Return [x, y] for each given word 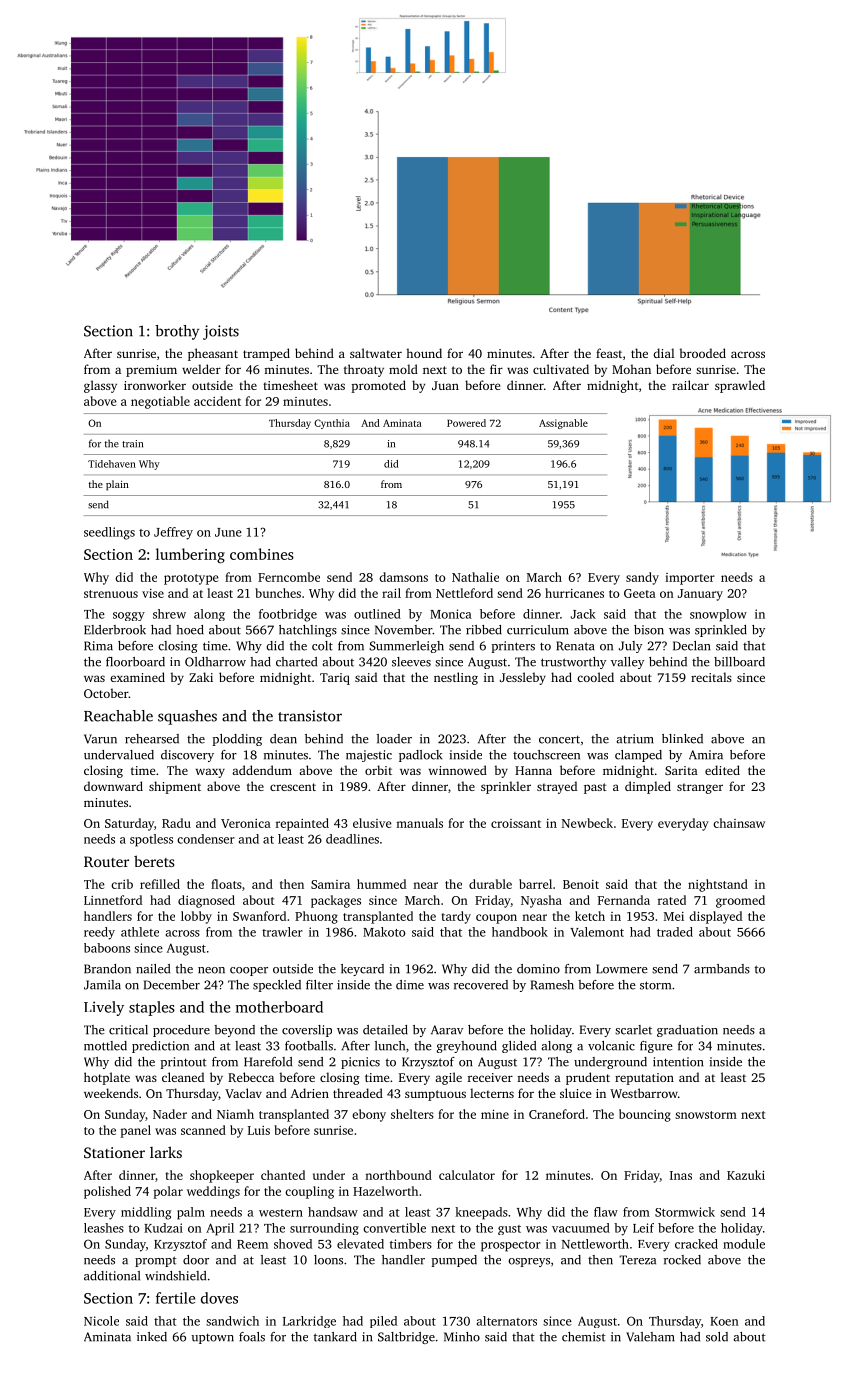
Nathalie [475, 577]
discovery [187, 756]
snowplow [718, 615]
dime [410, 985]
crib [122, 884]
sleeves [411, 662]
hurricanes [574, 593]
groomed [740, 901]
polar [168, 1192]
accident [217, 401]
